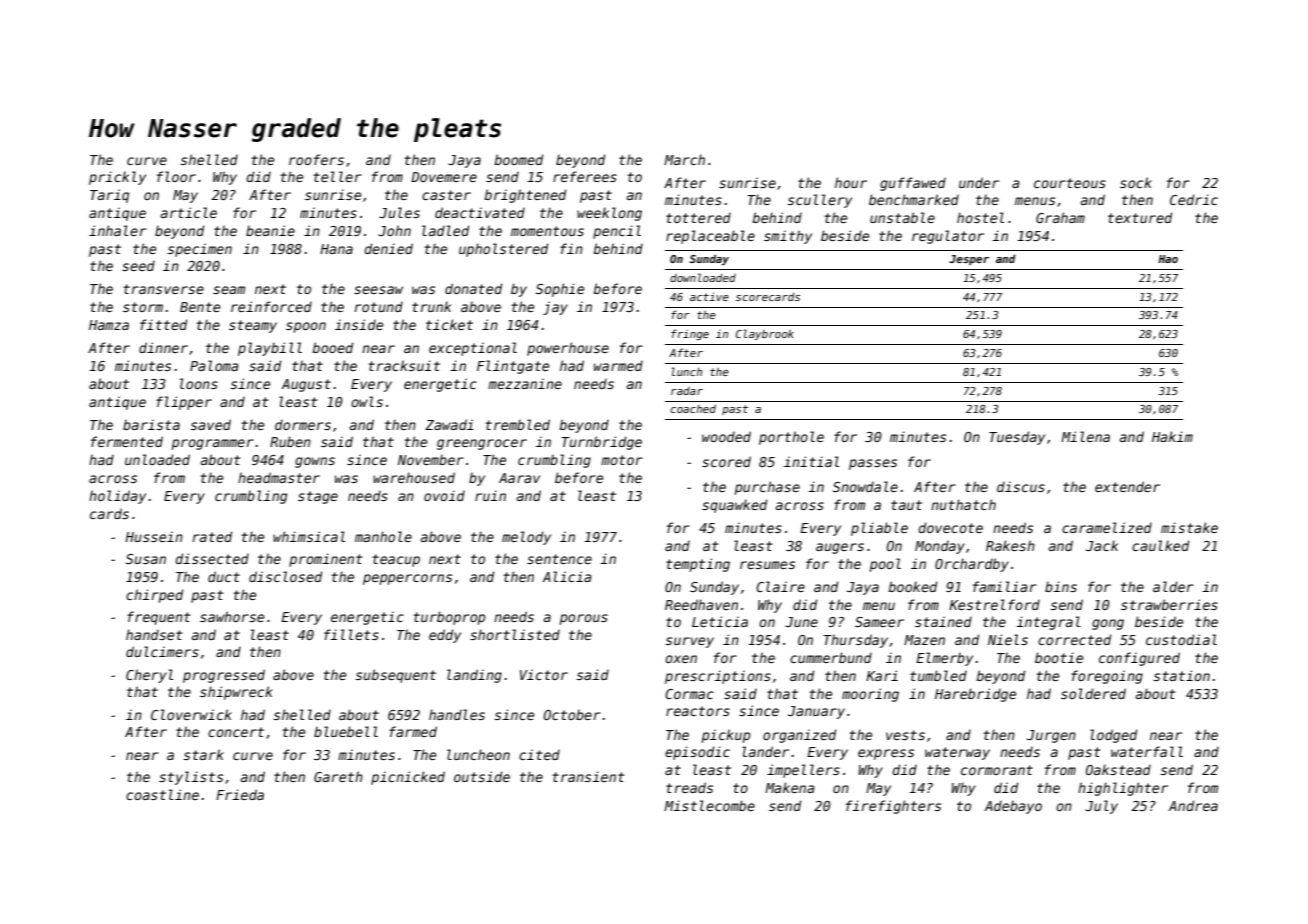  Describe the element at coordinates (318, 497) in the image. I see `stage` at that location.
